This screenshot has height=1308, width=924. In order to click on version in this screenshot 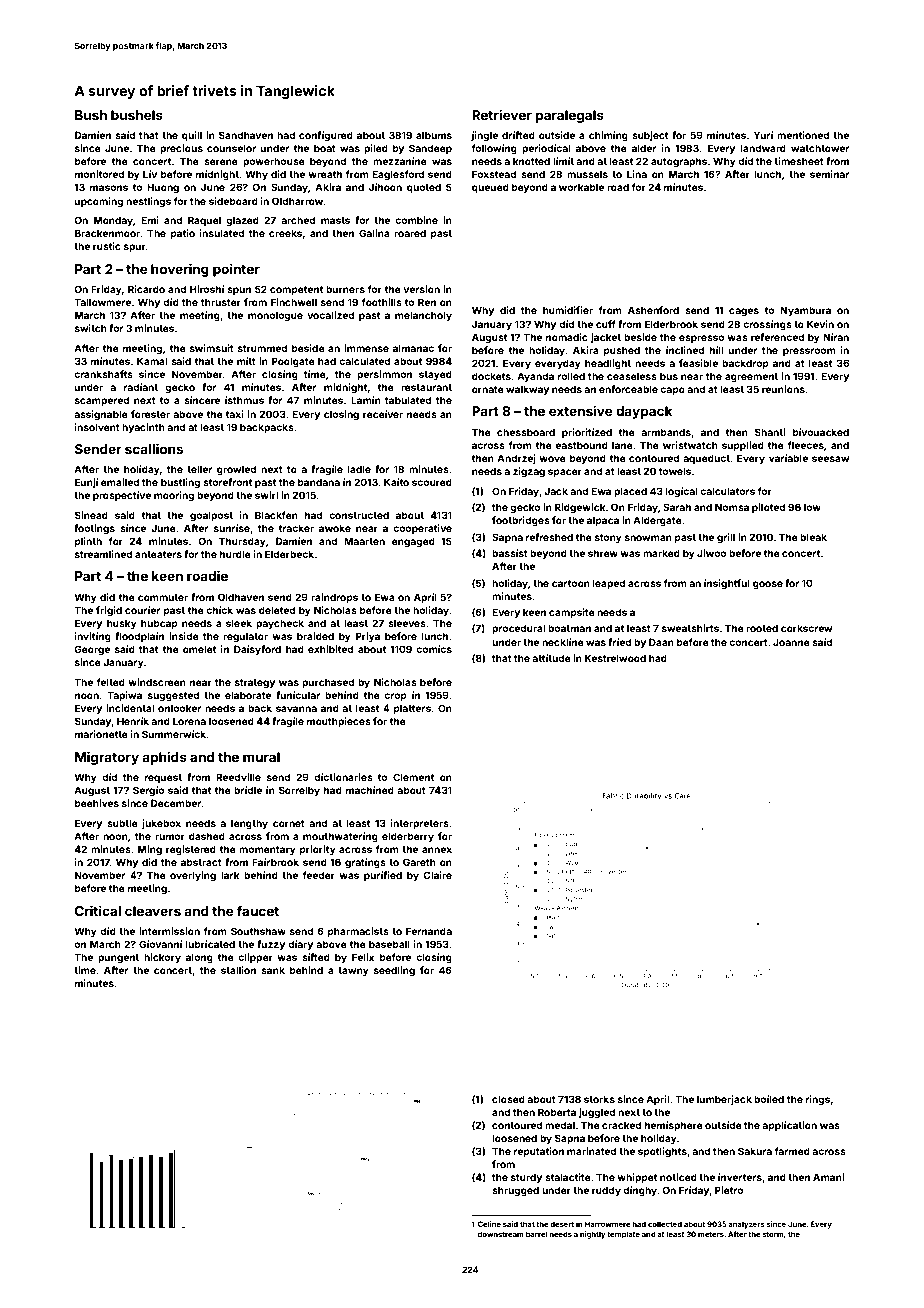, I will do `click(422, 289)`.
